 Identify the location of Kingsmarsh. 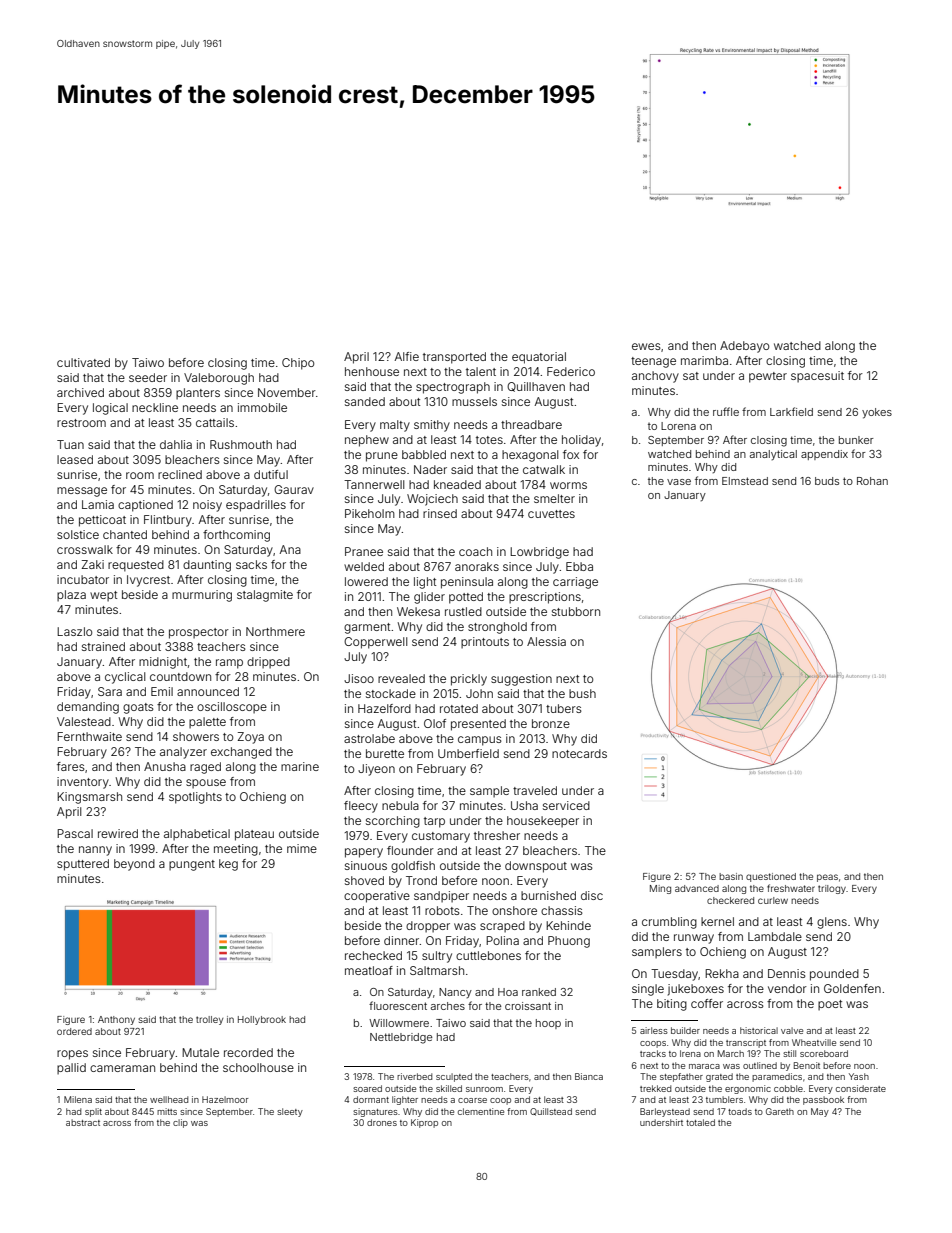
(89, 798).
